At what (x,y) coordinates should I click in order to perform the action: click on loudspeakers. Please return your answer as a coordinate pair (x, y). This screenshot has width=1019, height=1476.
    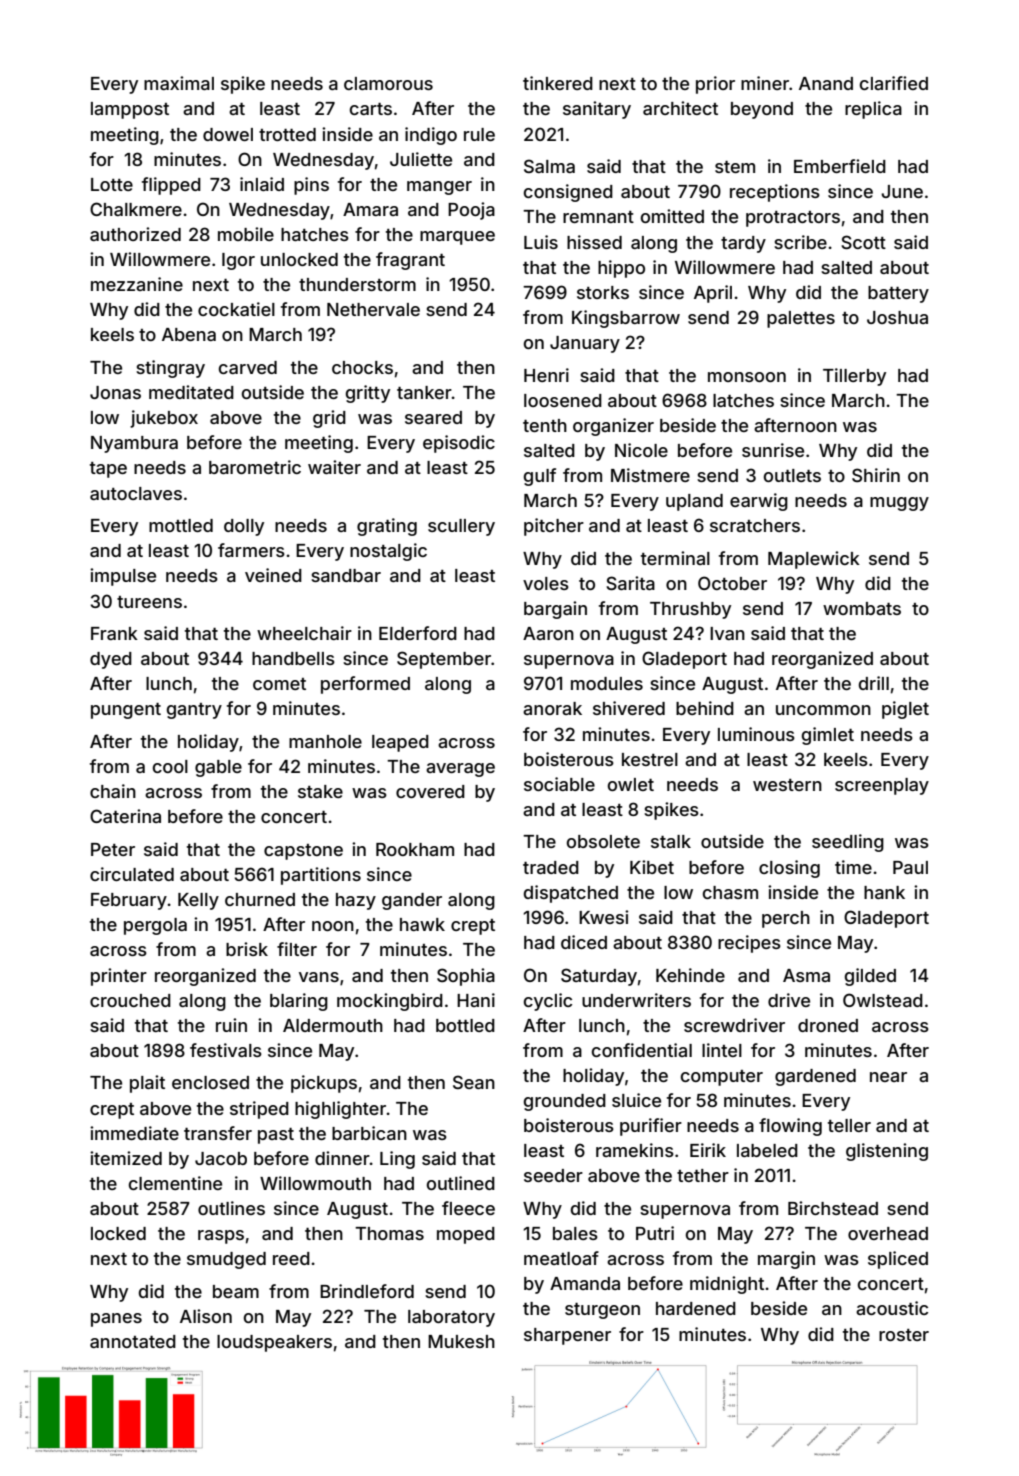
    Looking at the image, I should click on (274, 1343).
